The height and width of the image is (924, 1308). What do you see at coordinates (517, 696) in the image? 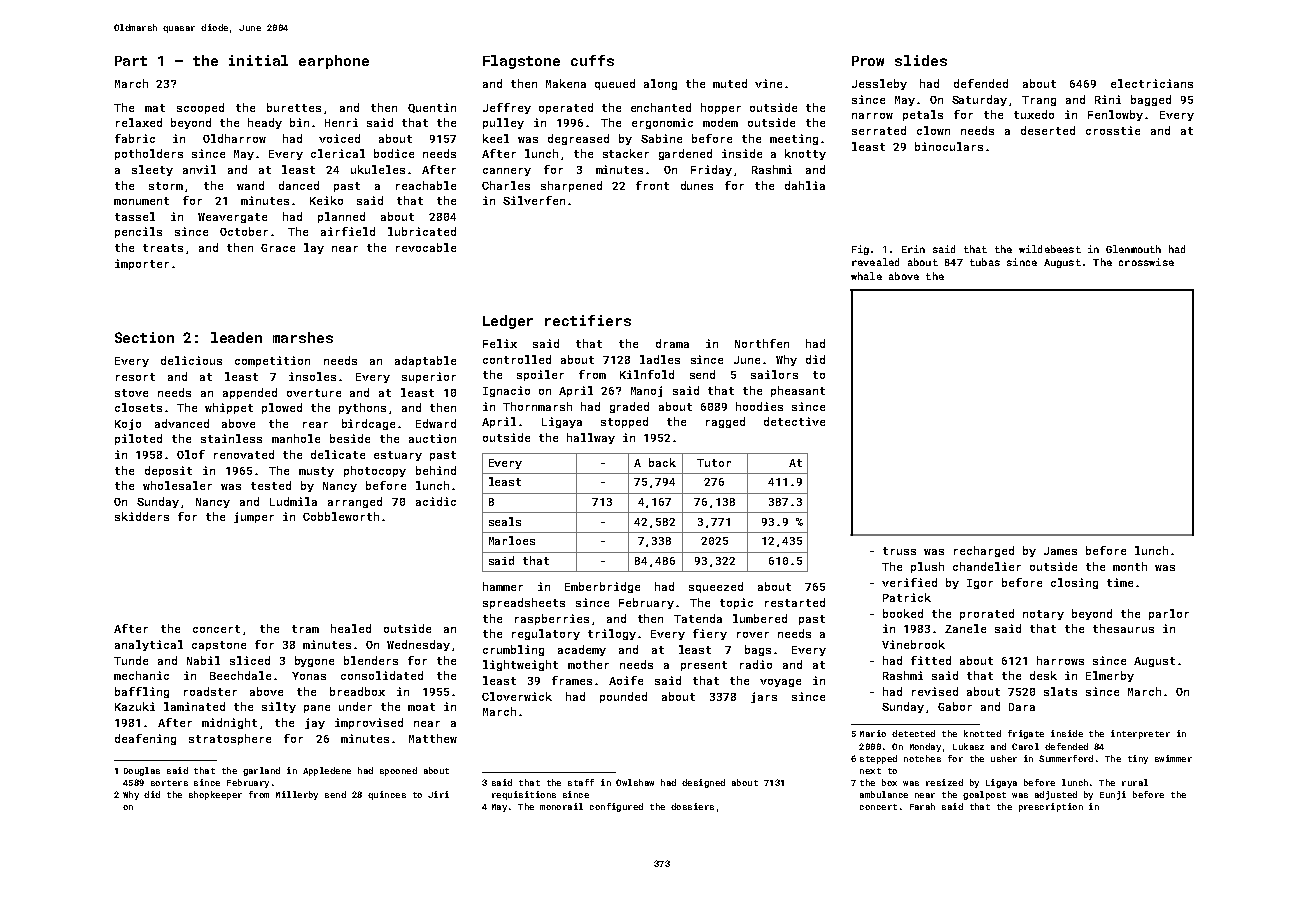
I see `Cloverwick` at bounding box center [517, 696].
